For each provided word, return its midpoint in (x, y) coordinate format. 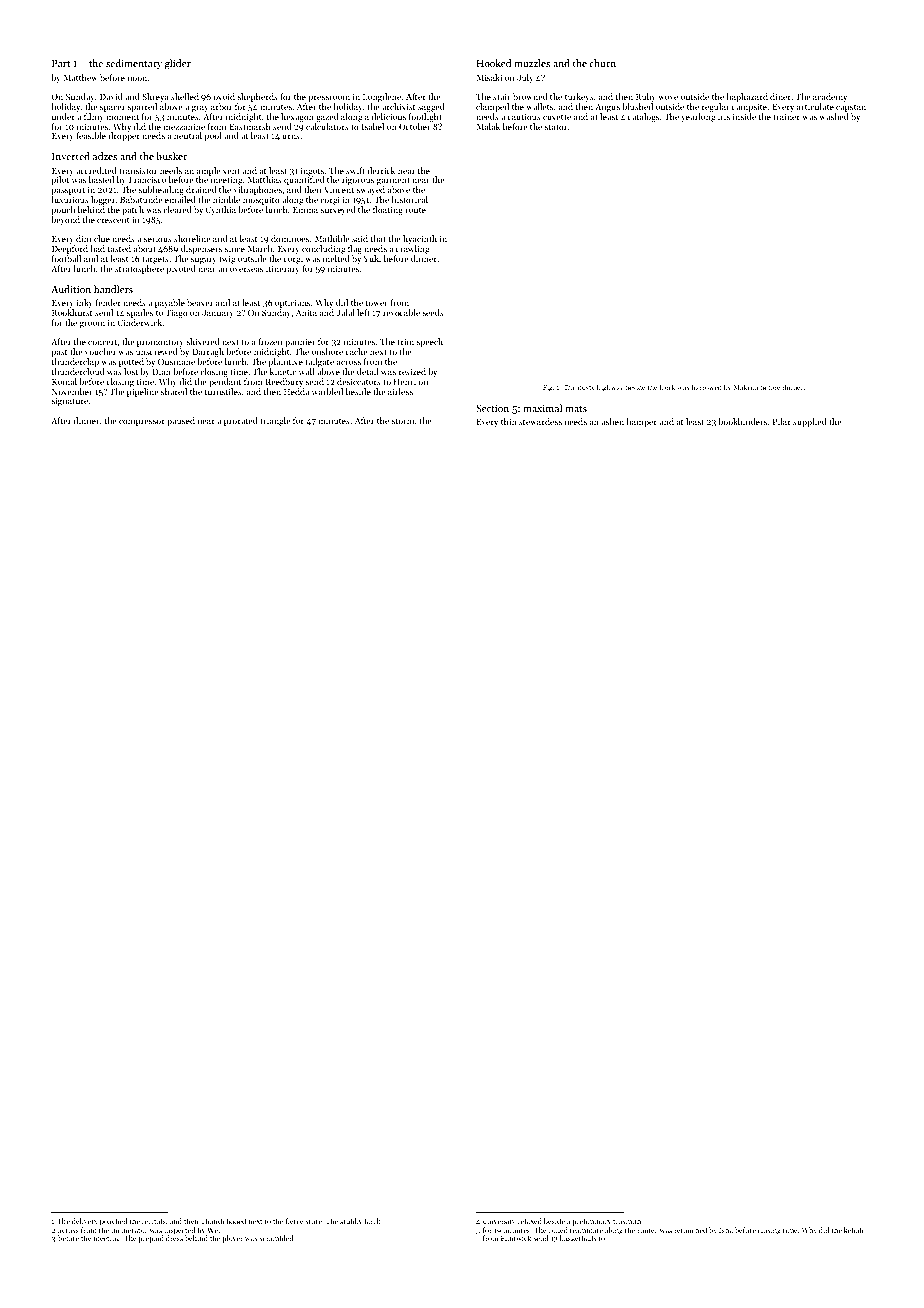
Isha (726, 1230)
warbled (327, 391)
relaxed (530, 1221)
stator (556, 127)
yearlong (698, 117)
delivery (85, 1222)
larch (372, 1221)
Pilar (781, 421)
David (111, 96)
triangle (275, 421)
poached (114, 1222)
